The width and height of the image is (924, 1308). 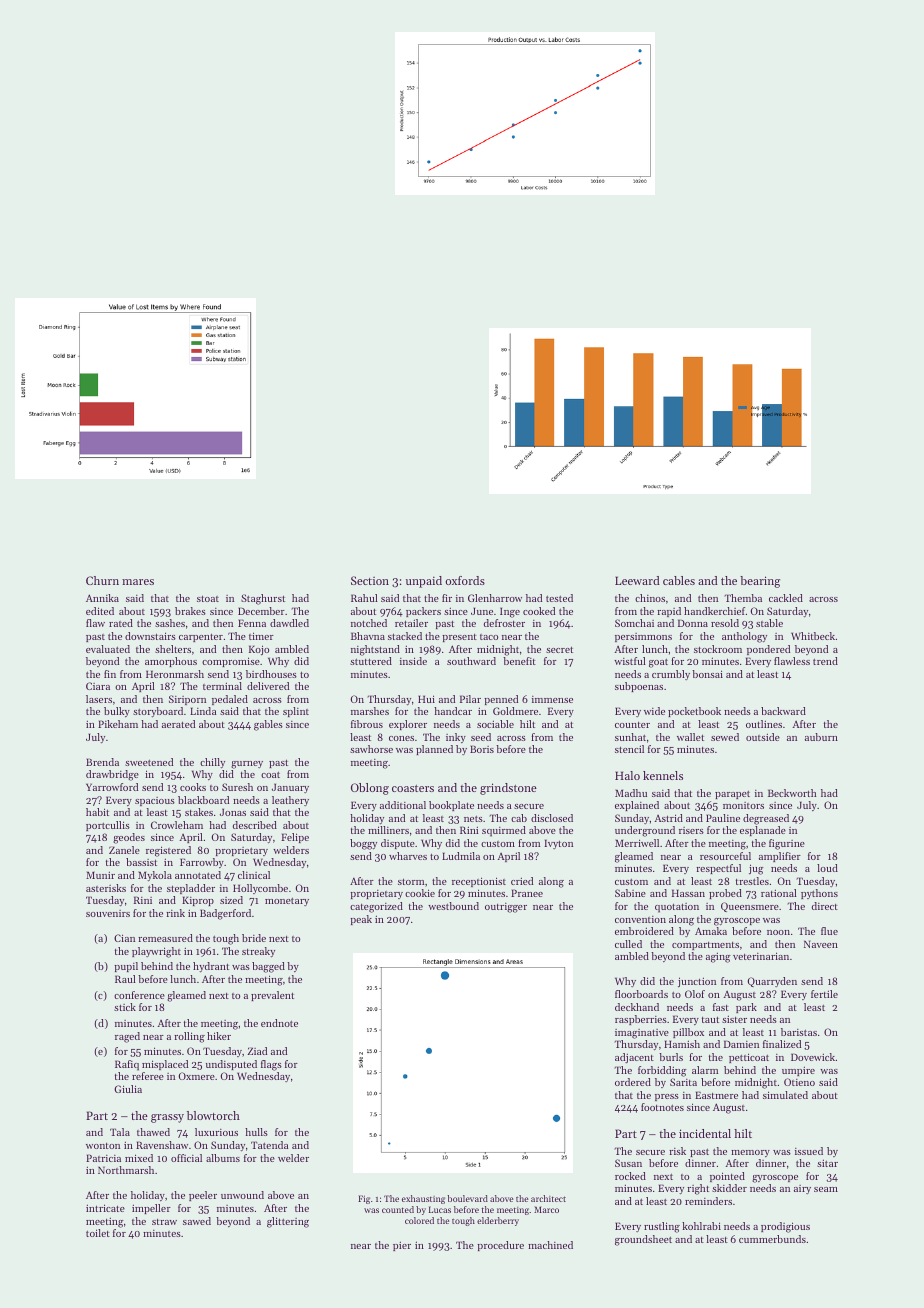 I want to click on raged, so click(x=127, y=1037).
